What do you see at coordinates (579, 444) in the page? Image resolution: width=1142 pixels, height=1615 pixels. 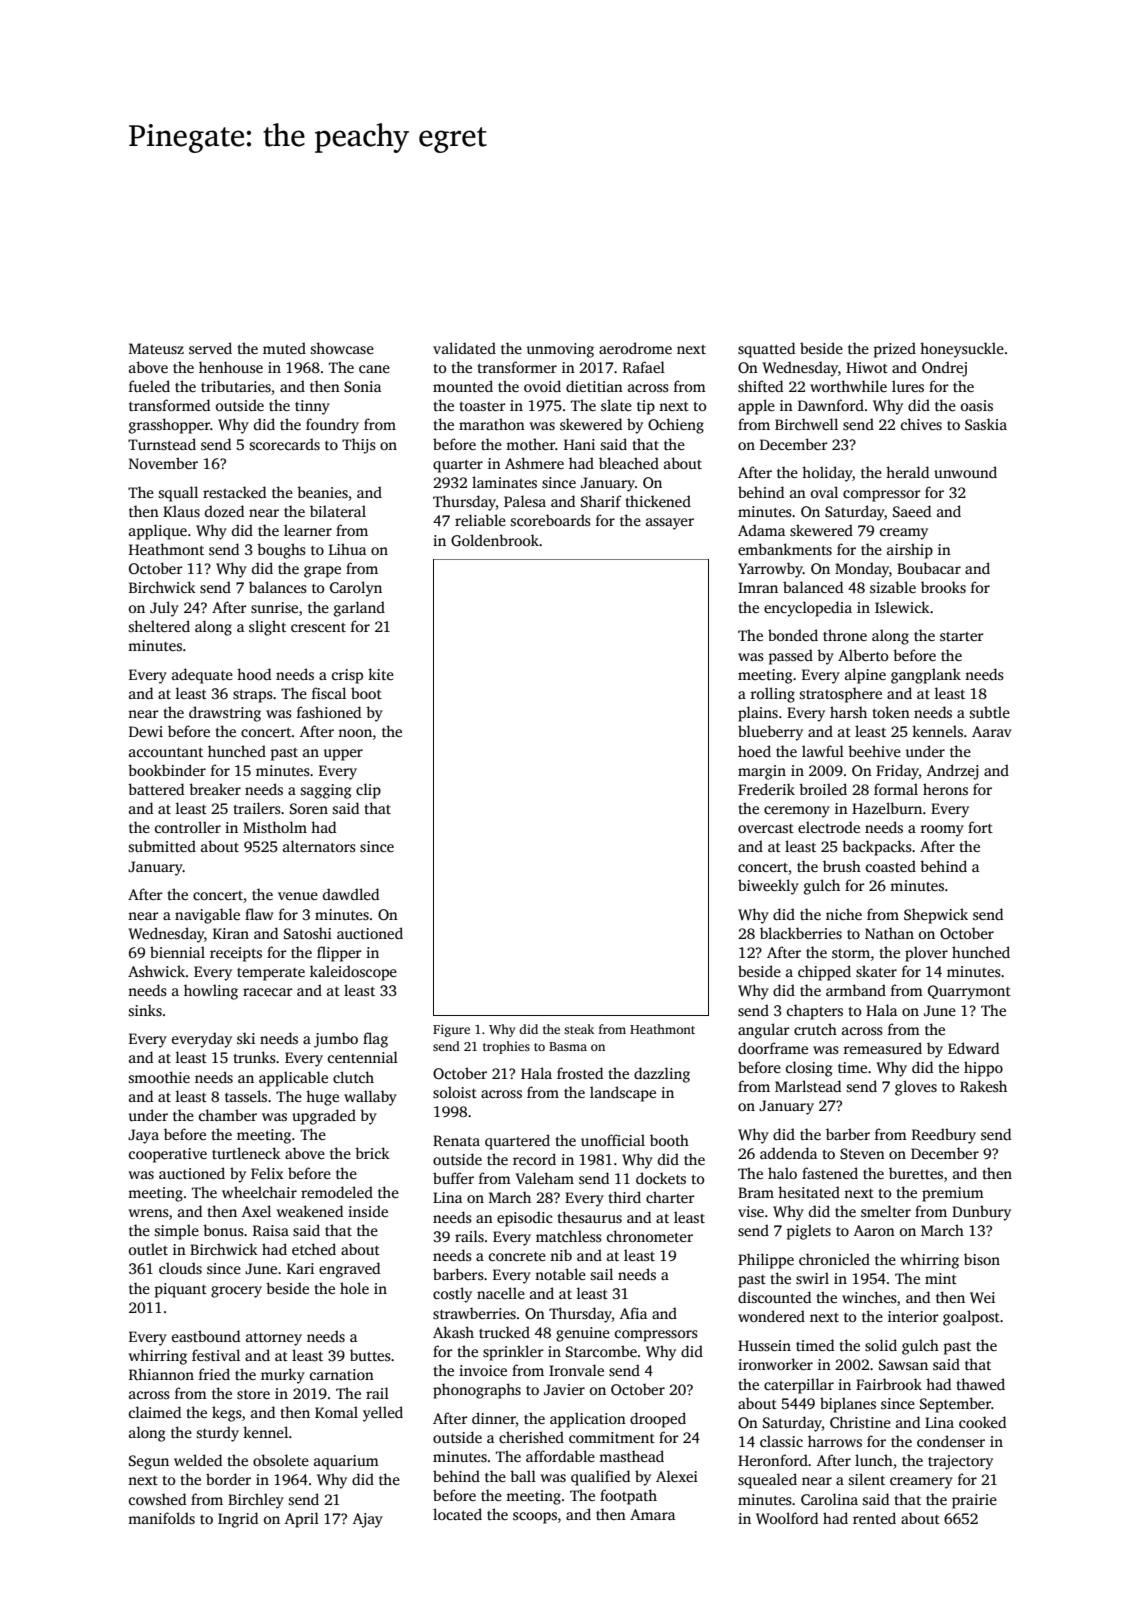 I see `Hani` at bounding box center [579, 444].
